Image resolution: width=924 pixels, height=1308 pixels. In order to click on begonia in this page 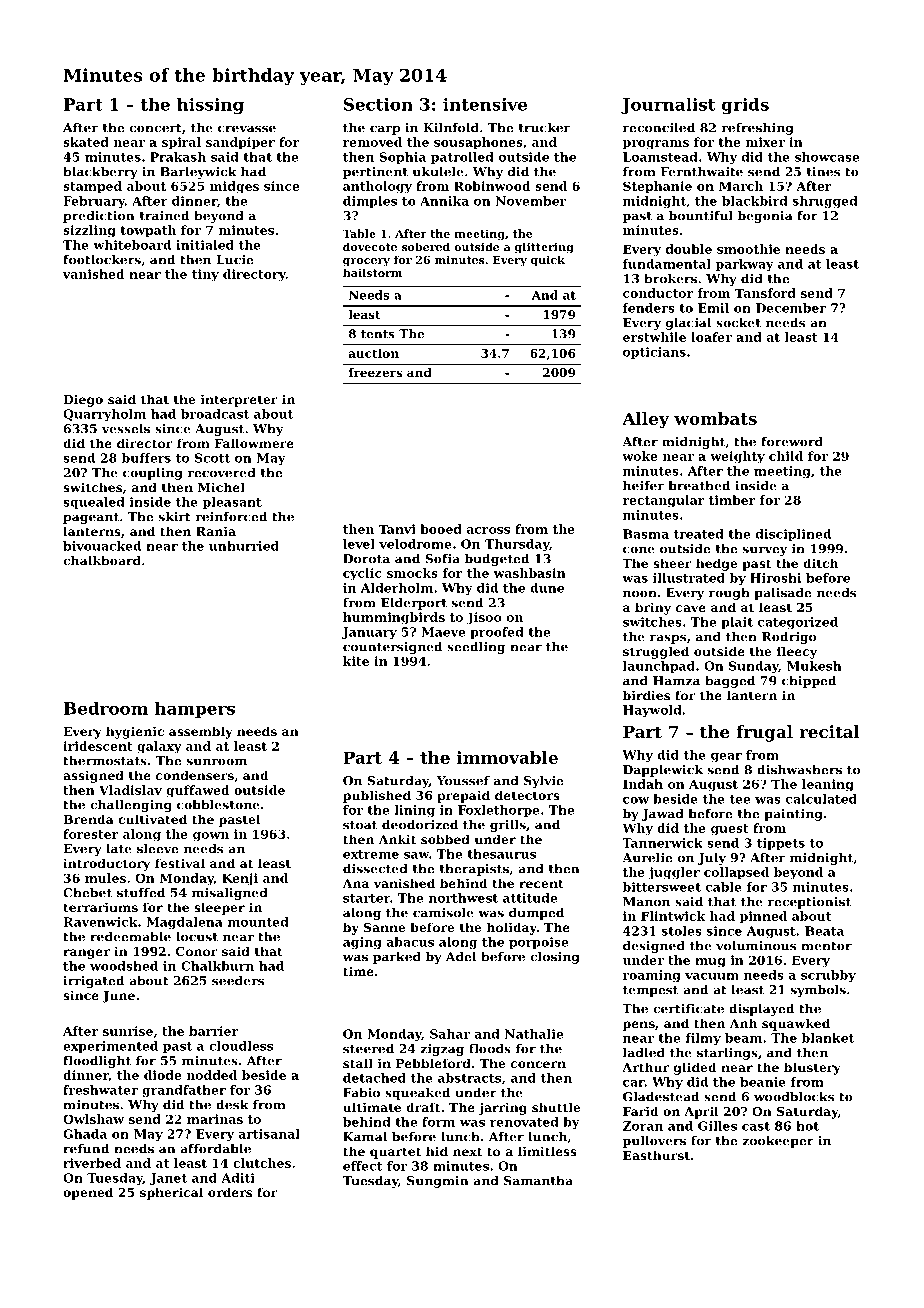, I will do `click(765, 217)`.
